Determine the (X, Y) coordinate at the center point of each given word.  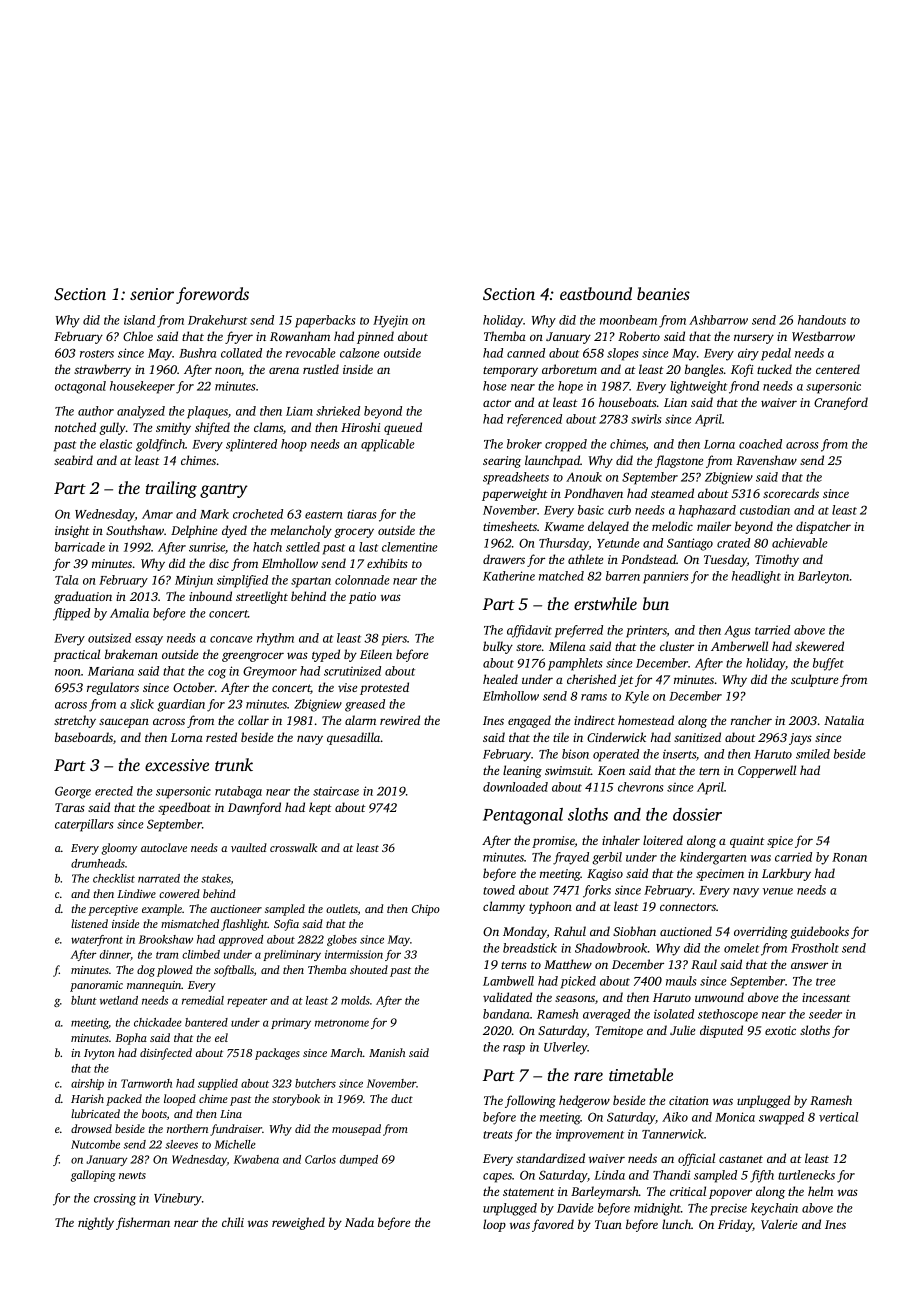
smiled (813, 754)
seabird (73, 460)
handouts (822, 320)
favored (553, 1225)
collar (253, 720)
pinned (375, 337)
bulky (498, 647)
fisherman (143, 1223)
